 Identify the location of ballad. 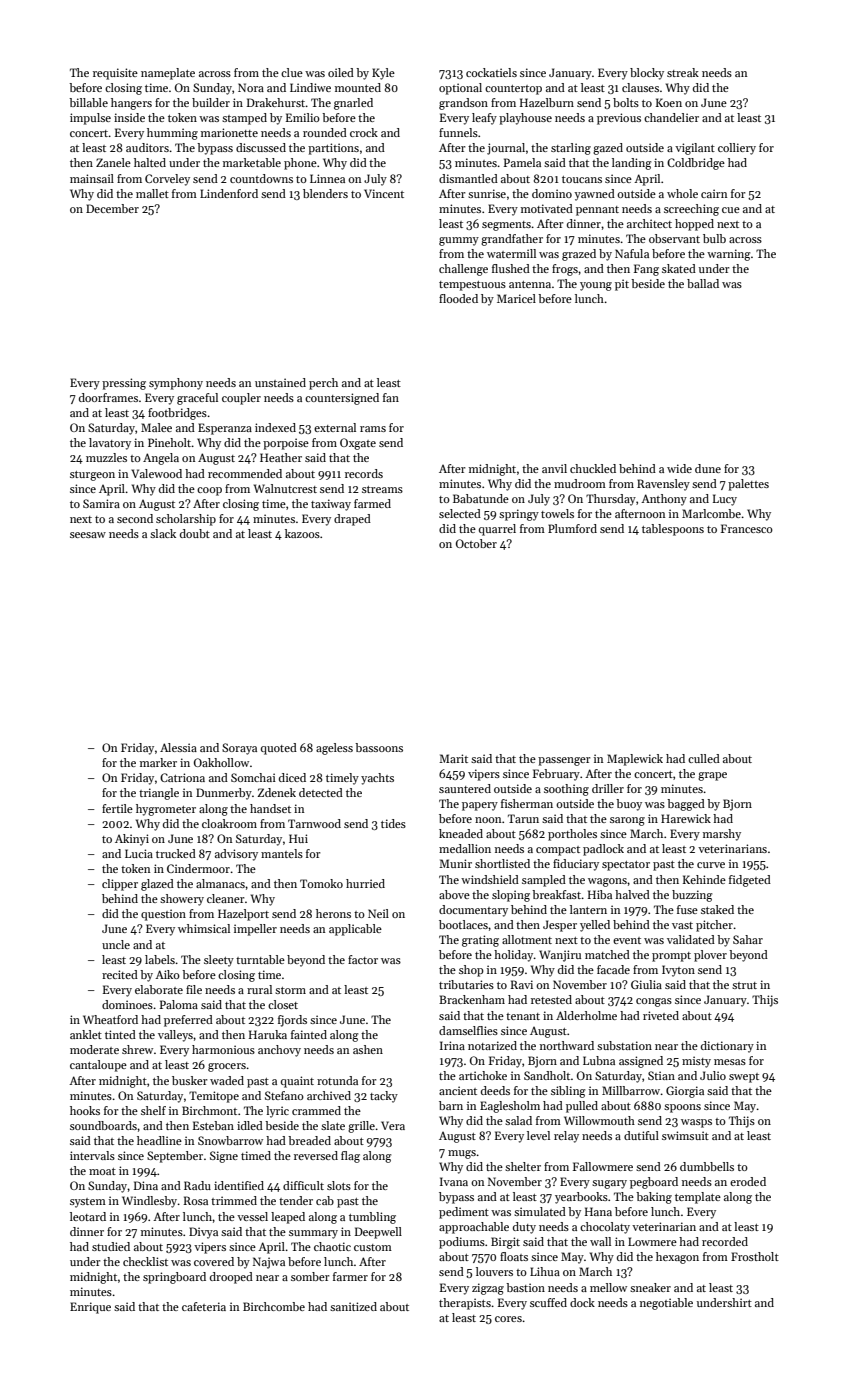
(703, 283).
